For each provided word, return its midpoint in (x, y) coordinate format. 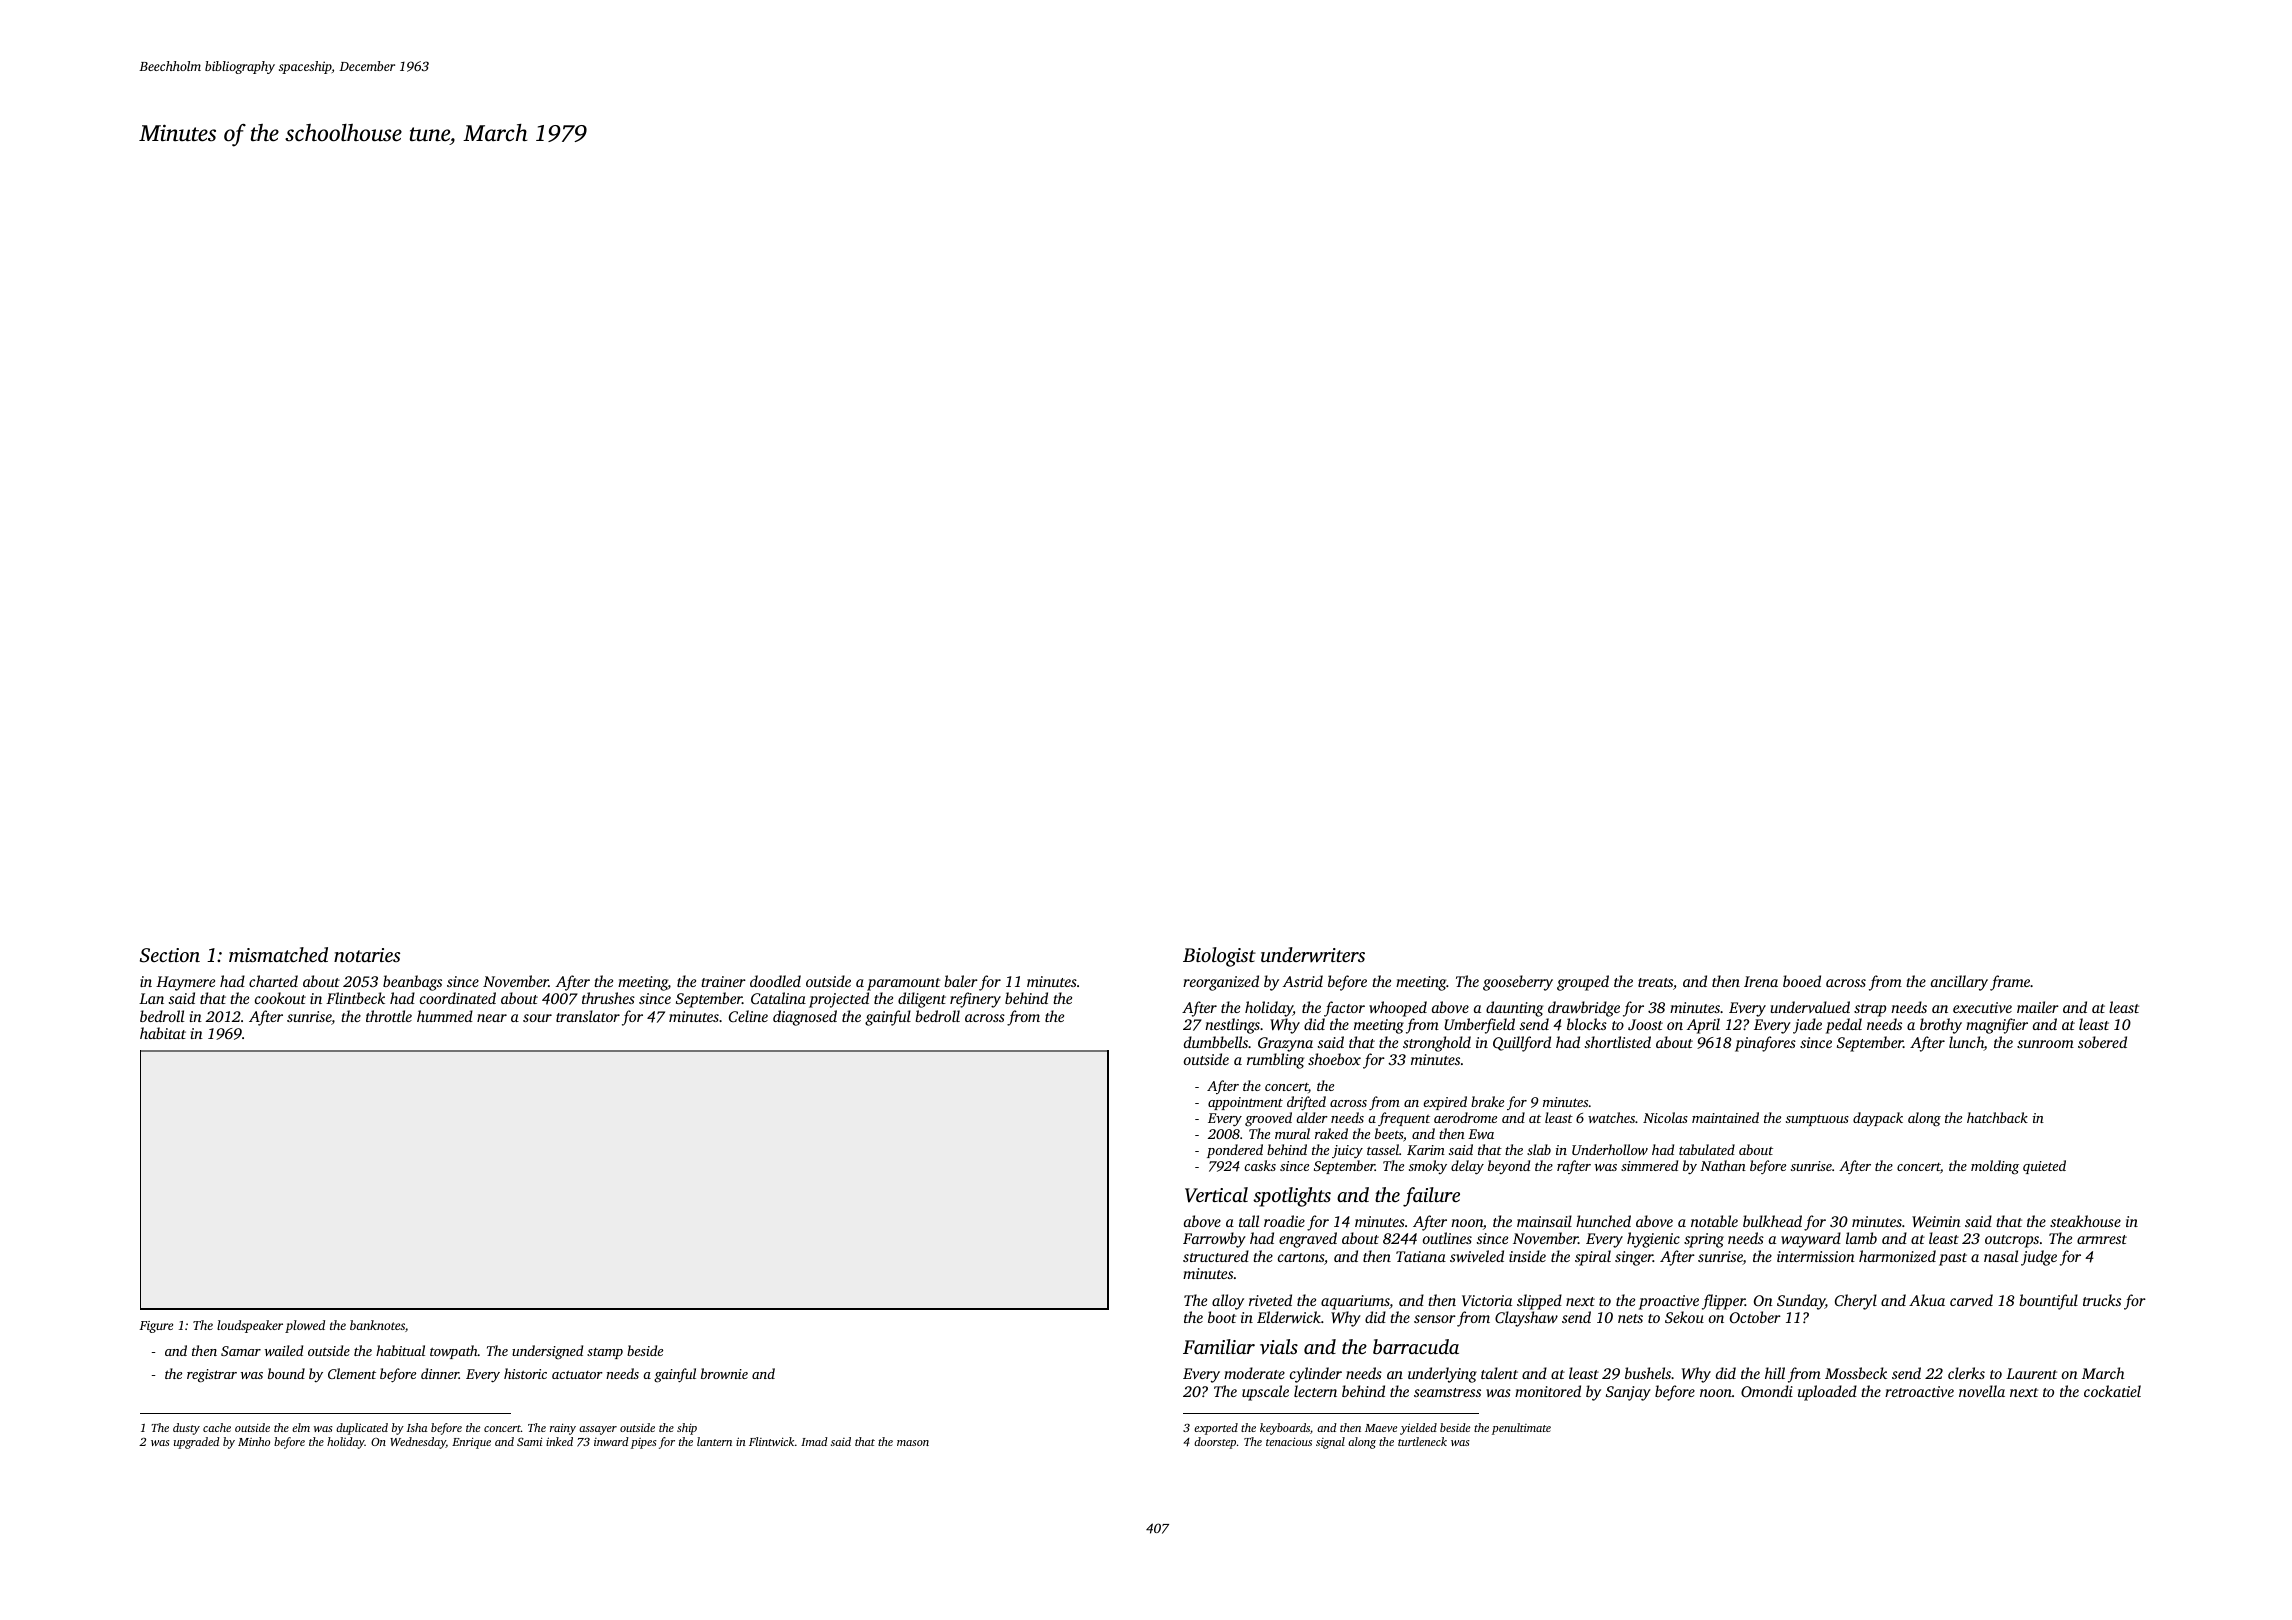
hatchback (1997, 1117)
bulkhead (1772, 1221)
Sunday (1801, 1302)
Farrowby (1214, 1240)
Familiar (1219, 1346)
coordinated (458, 998)
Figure (156, 1327)
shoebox (1334, 1059)
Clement (352, 1373)
